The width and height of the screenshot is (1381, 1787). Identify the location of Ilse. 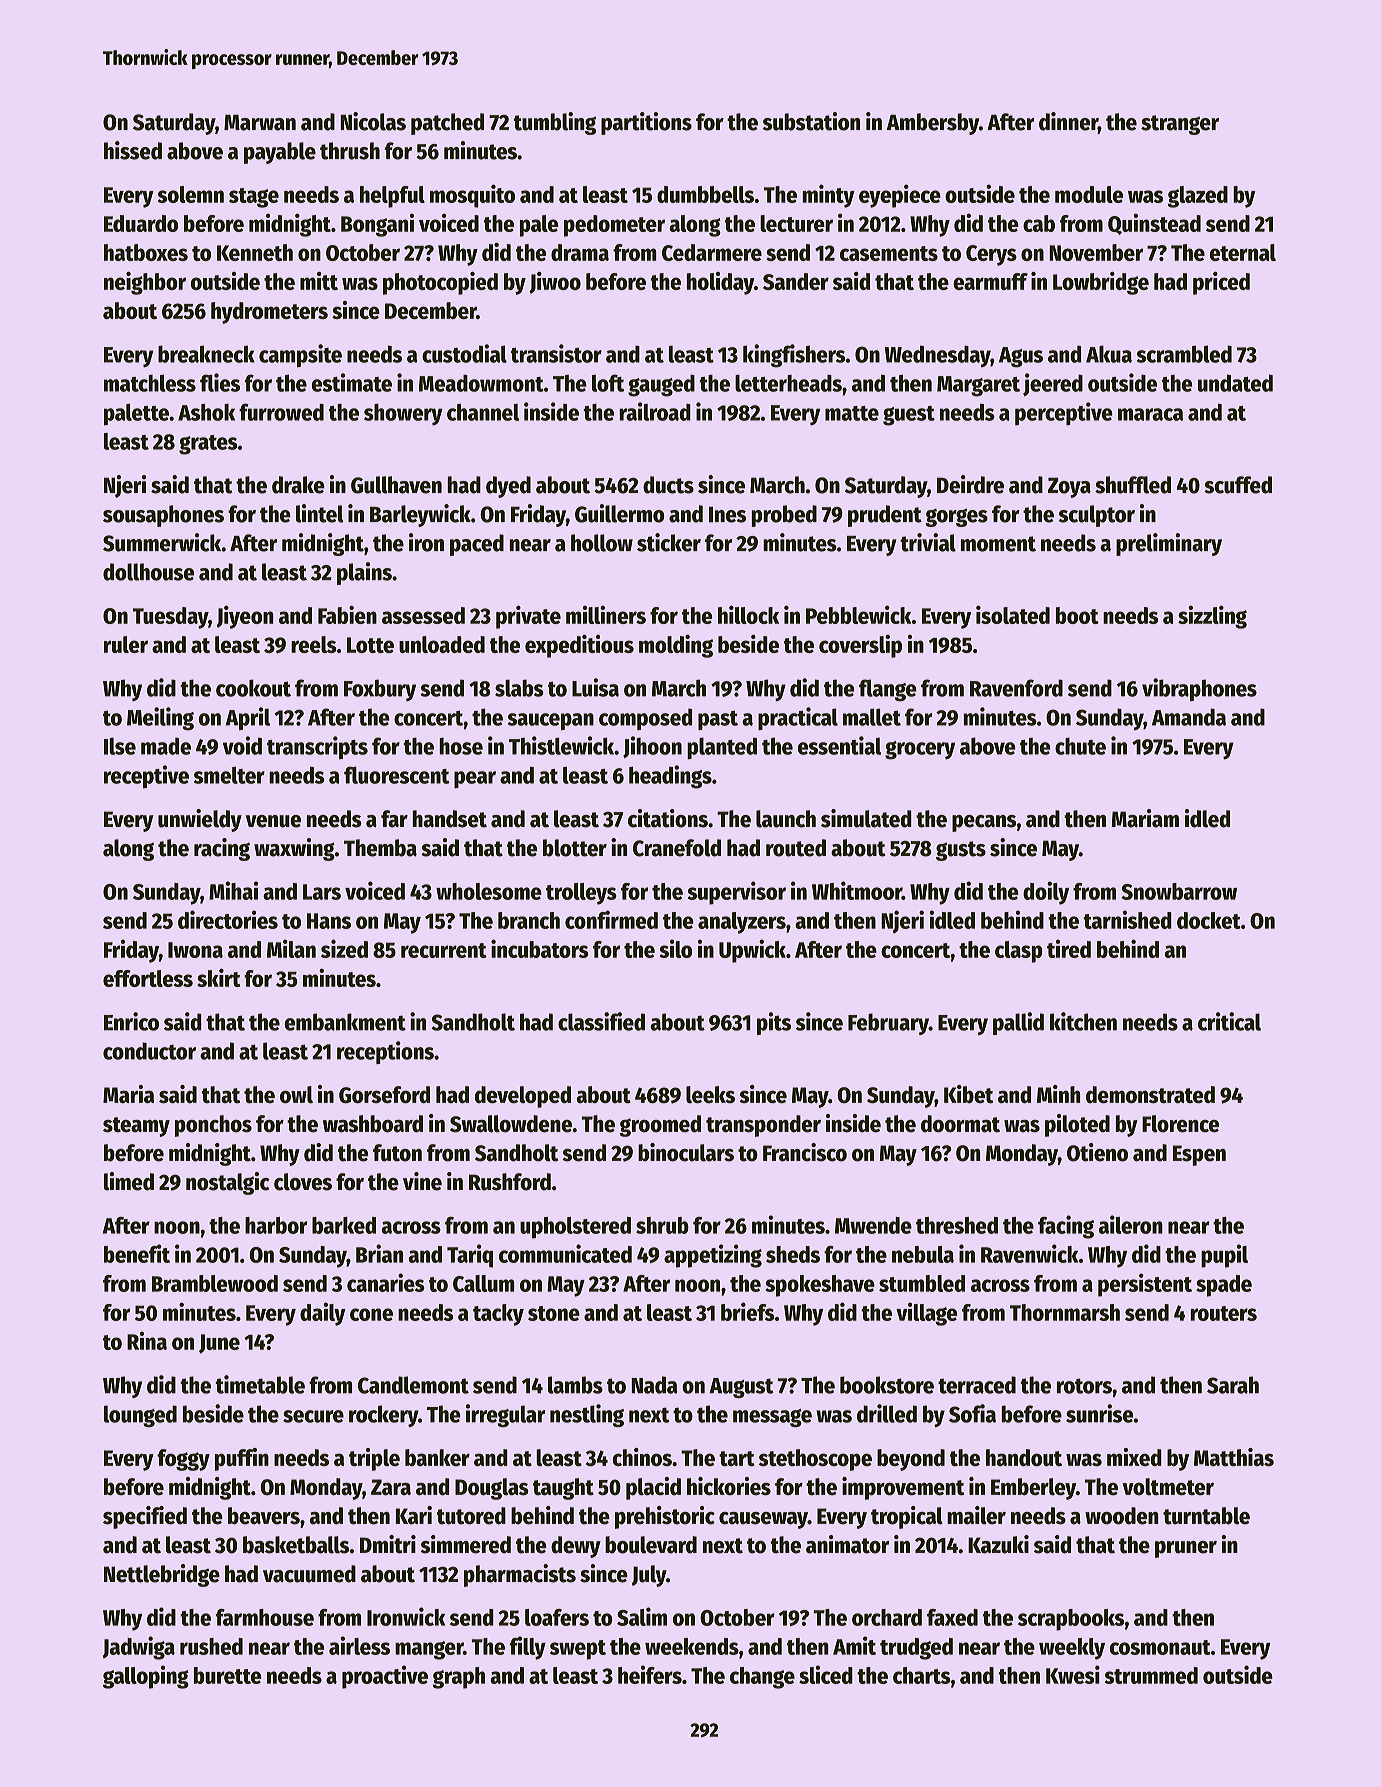
(120, 746).
